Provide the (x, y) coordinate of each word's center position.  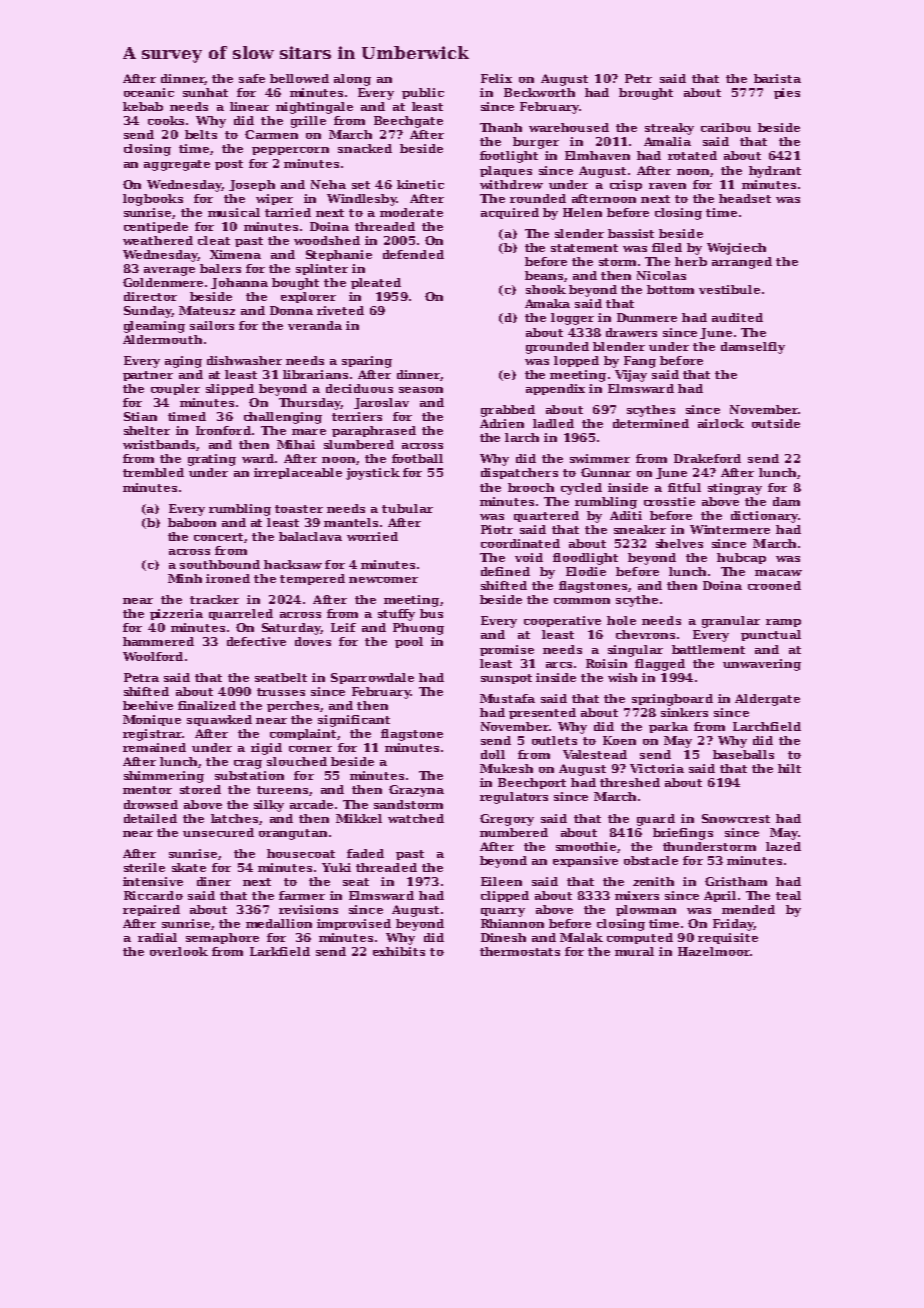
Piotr (497, 529)
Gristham (736, 881)
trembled (153, 472)
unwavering (762, 665)
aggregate (177, 165)
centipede (156, 227)
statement (584, 248)
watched (416, 818)
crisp (626, 185)
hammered (158, 641)
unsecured (218, 832)
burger (536, 143)
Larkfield (280, 951)
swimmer (600, 458)
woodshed (327, 240)
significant (354, 721)
